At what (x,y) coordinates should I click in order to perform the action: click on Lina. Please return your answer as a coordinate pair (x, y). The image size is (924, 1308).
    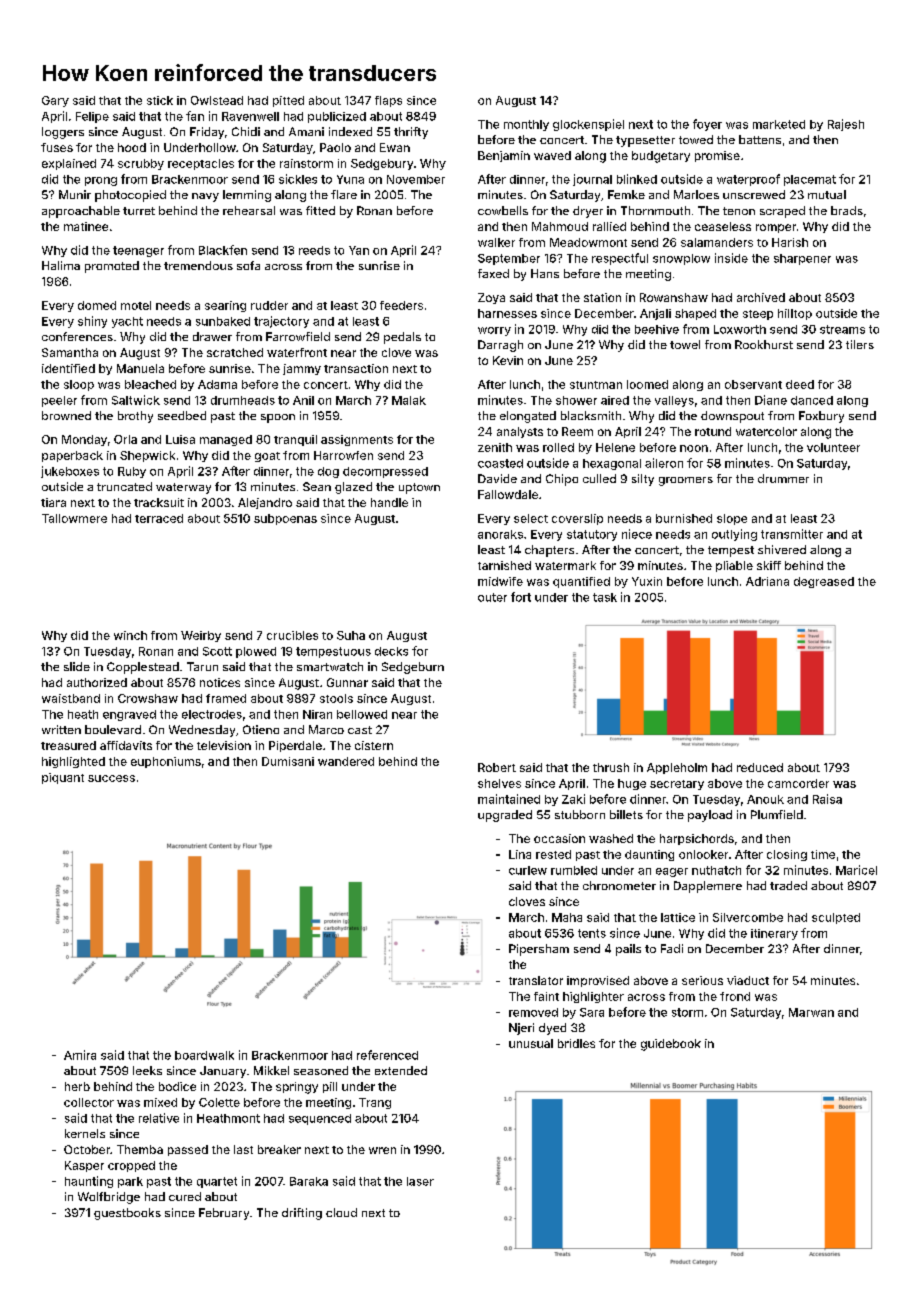
    Looking at the image, I should click on (520, 854).
